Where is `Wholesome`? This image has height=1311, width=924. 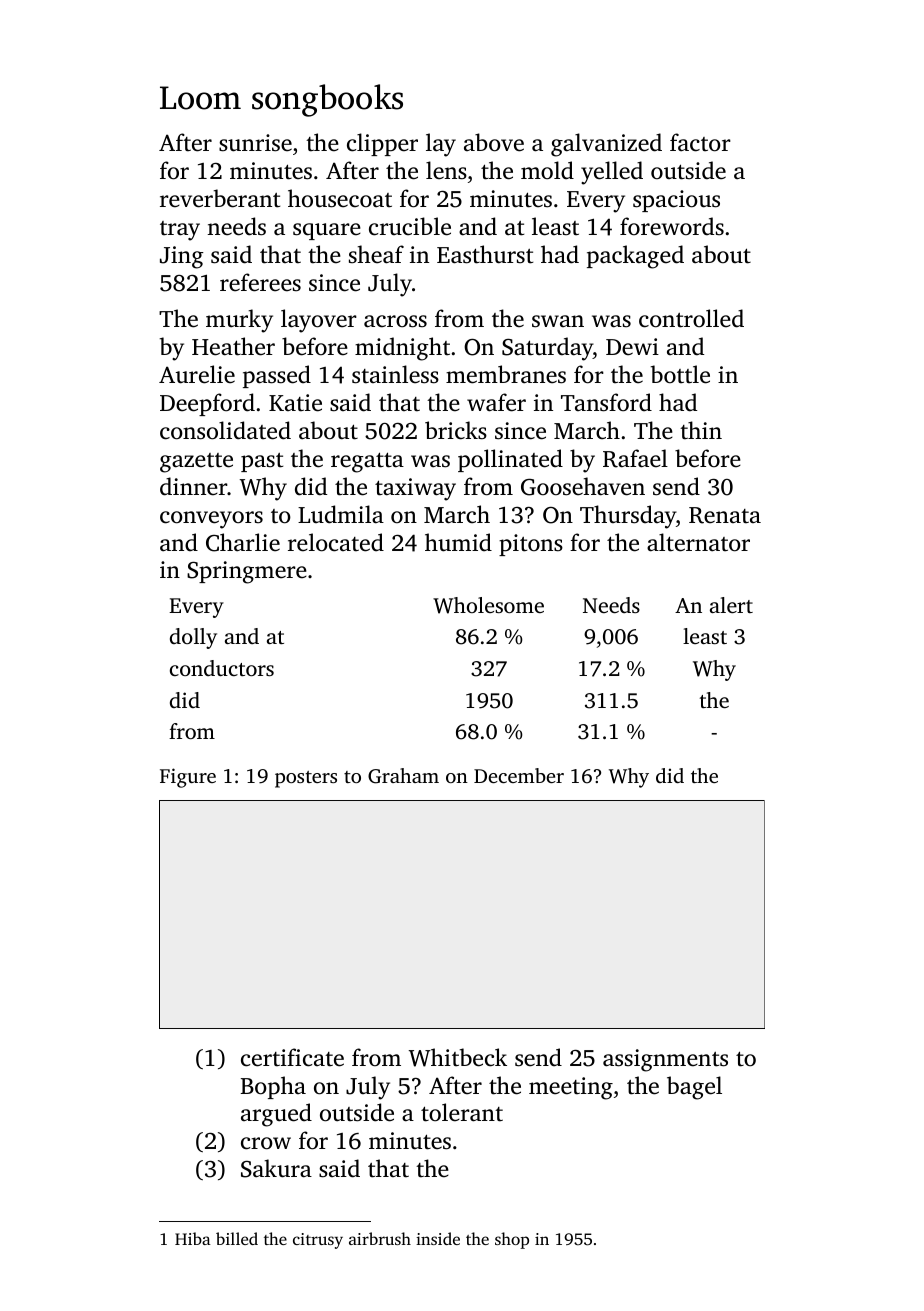 Wholesome is located at coordinates (488, 605).
